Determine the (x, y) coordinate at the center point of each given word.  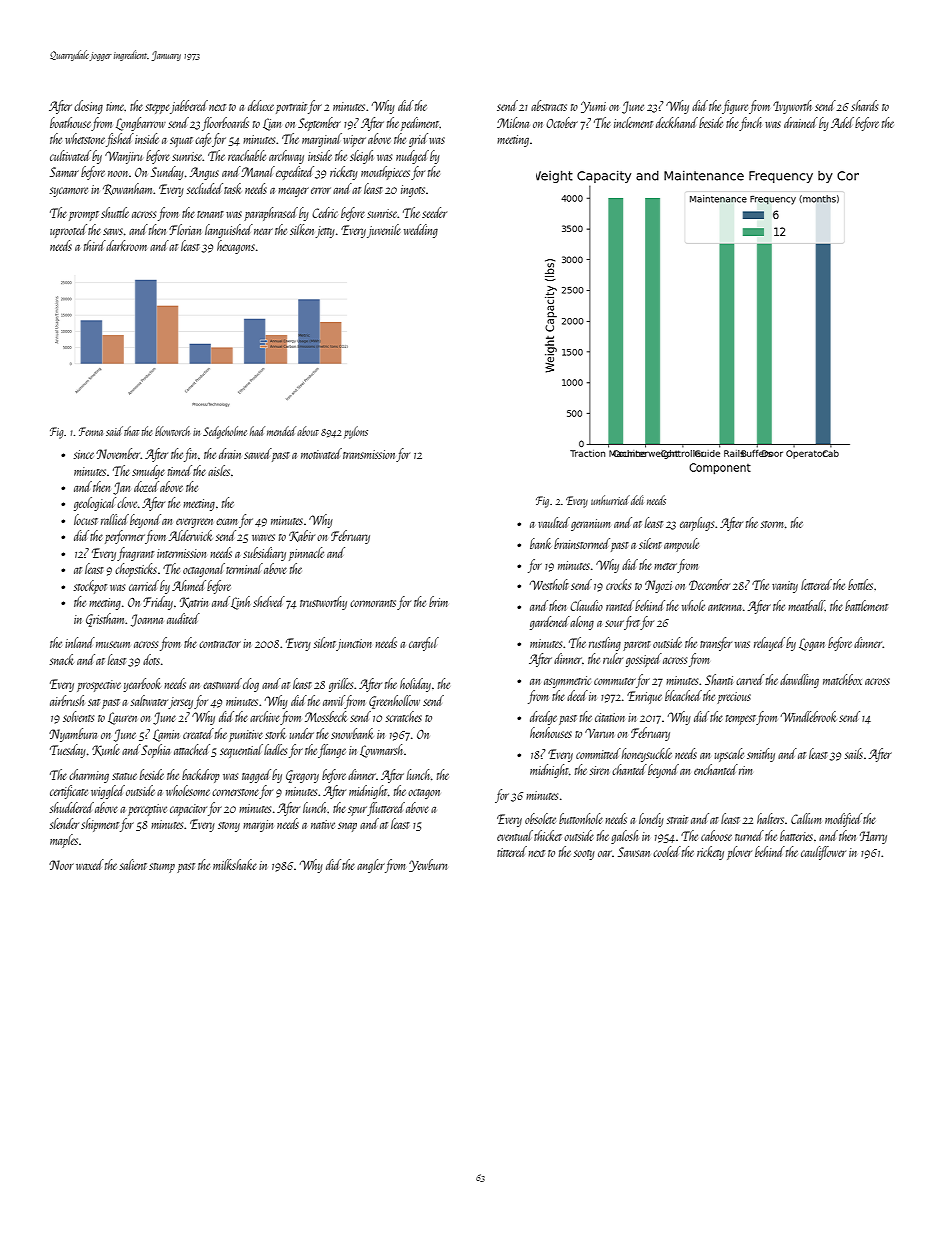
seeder (434, 212)
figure (735, 107)
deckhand (677, 122)
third (95, 245)
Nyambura (73, 735)
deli (637, 500)
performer (125, 537)
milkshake (235, 864)
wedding (421, 231)
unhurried (610, 500)
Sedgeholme (225, 432)
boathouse (70, 122)
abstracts (549, 105)
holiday (415, 685)
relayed (769, 644)
